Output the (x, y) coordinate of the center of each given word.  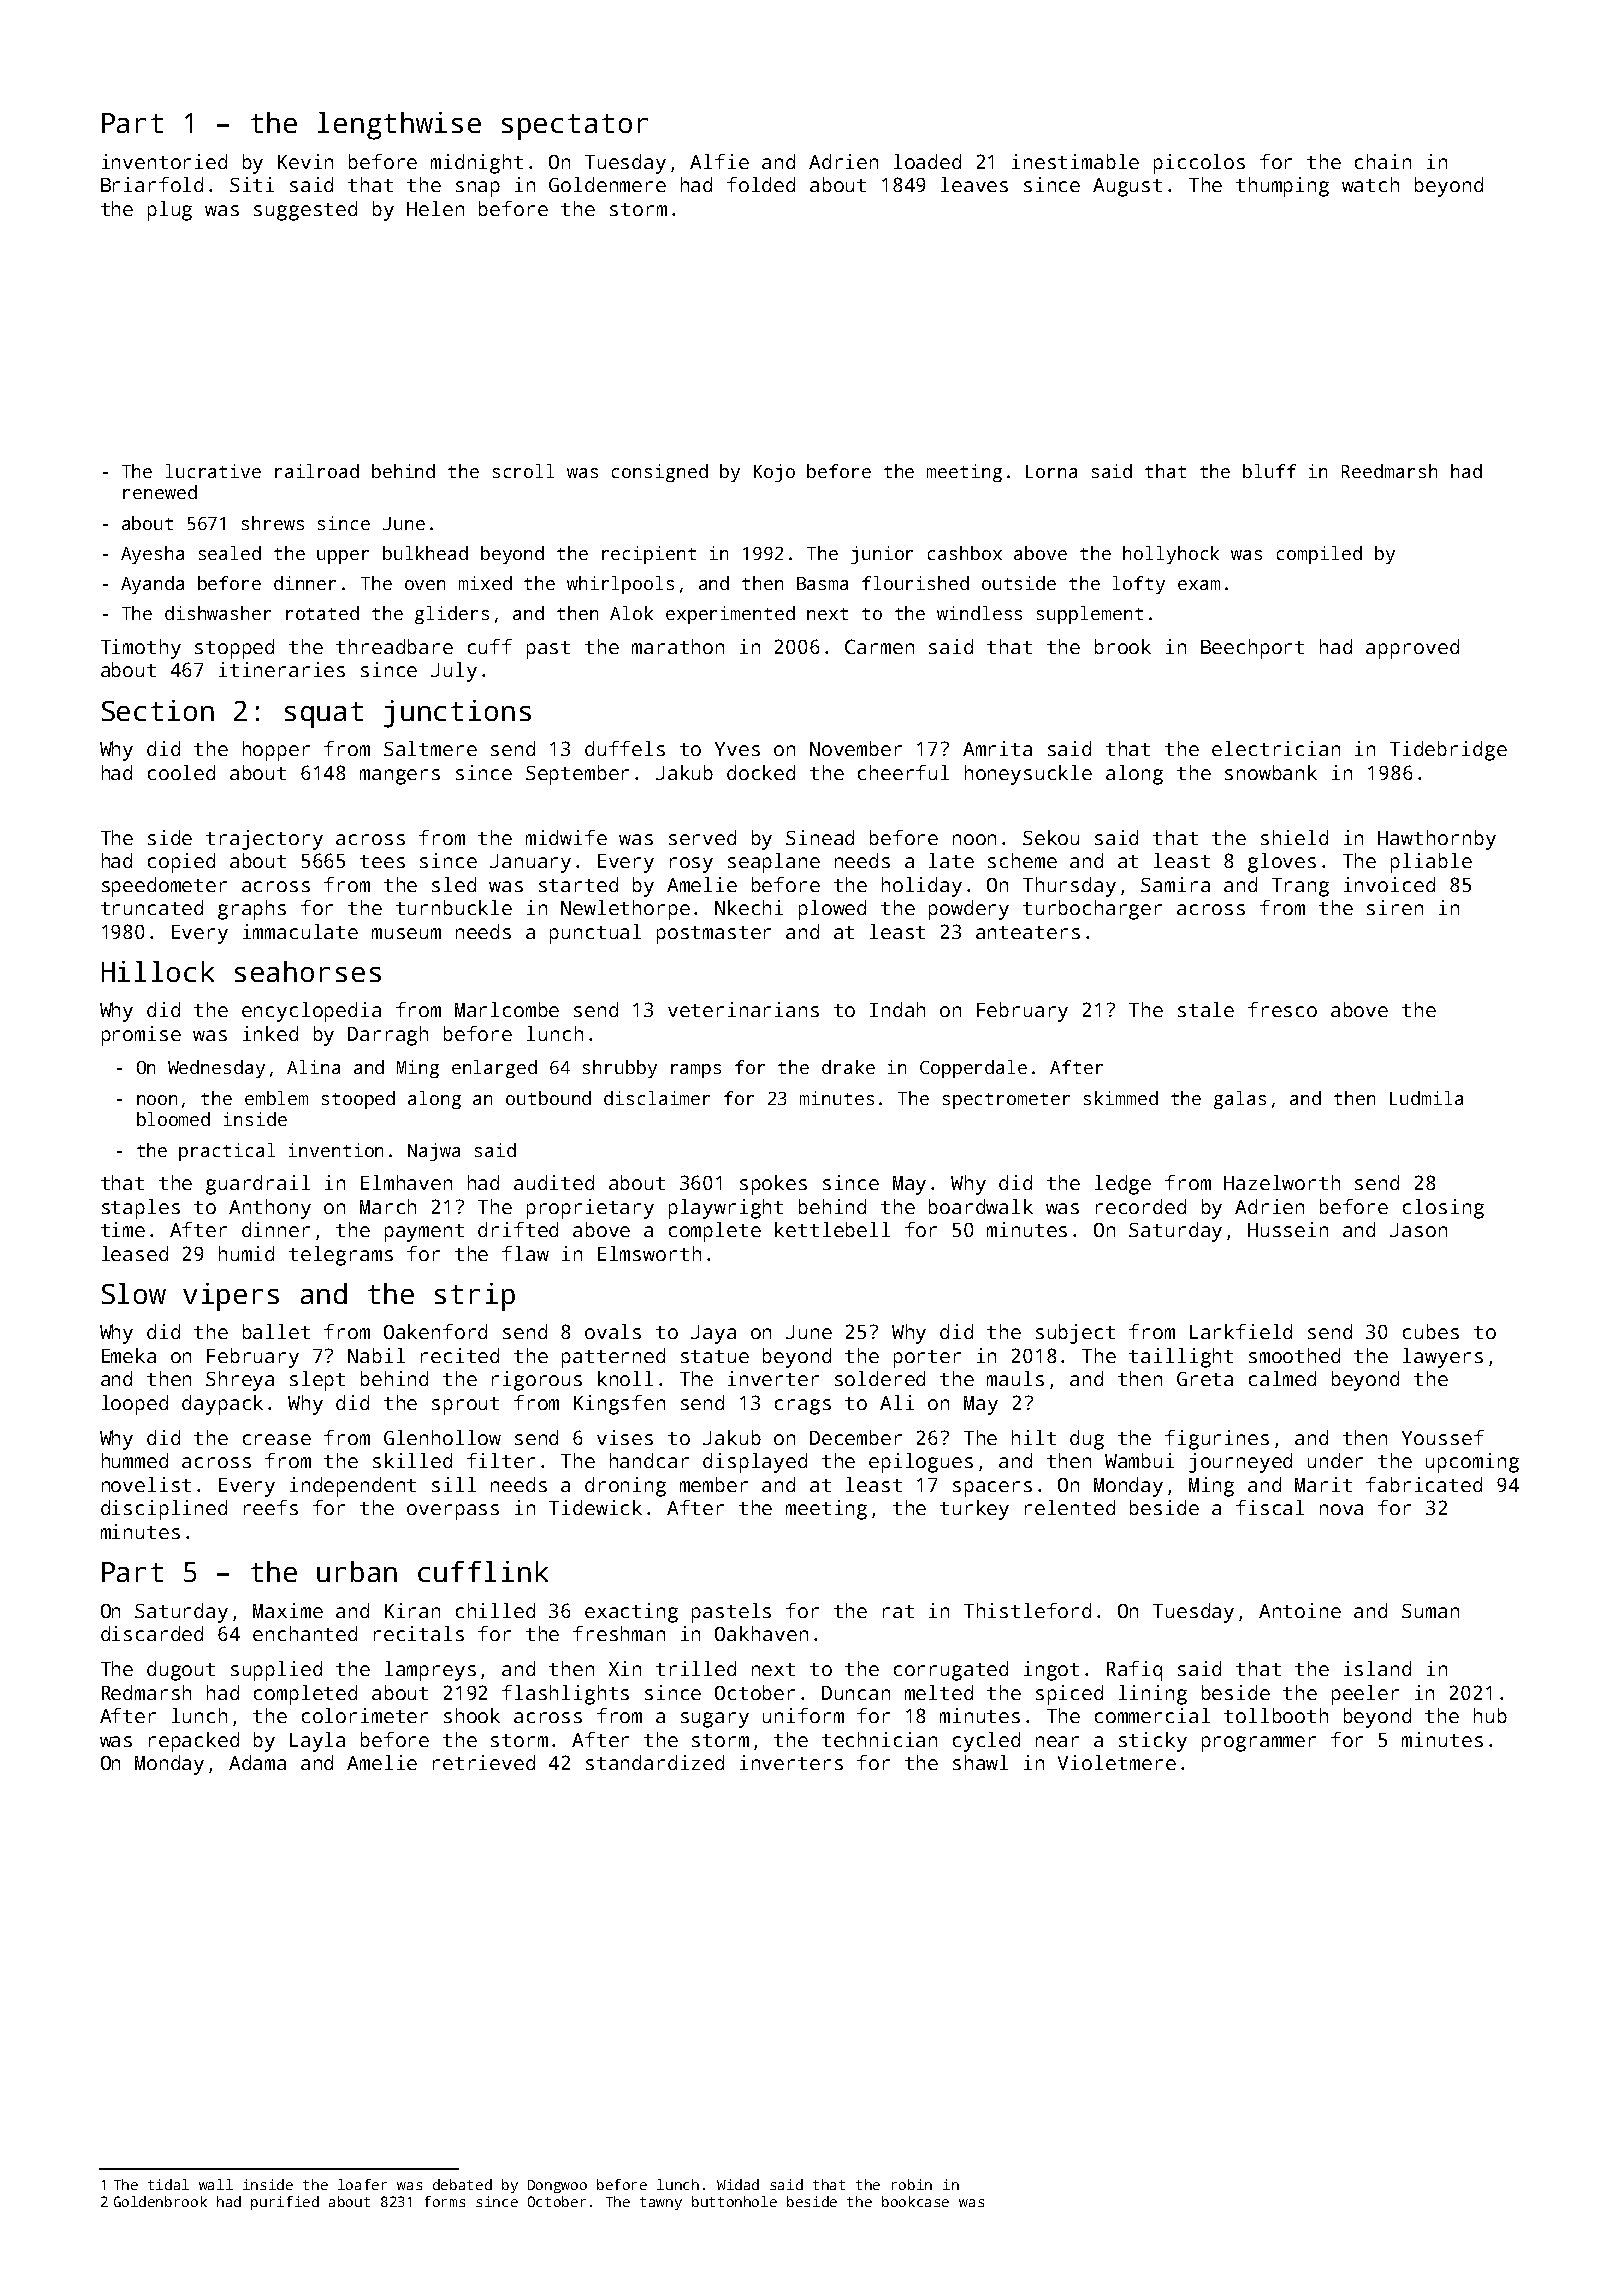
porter (927, 1359)
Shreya (240, 1381)
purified (285, 2203)
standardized (655, 1762)
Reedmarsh (1389, 471)
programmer (1259, 1744)
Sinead (820, 837)
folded (761, 184)
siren (1395, 907)
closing (1443, 1209)
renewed (160, 492)
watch (1370, 184)
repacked (194, 1742)
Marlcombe (507, 1009)
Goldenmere (607, 184)
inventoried (164, 161)
